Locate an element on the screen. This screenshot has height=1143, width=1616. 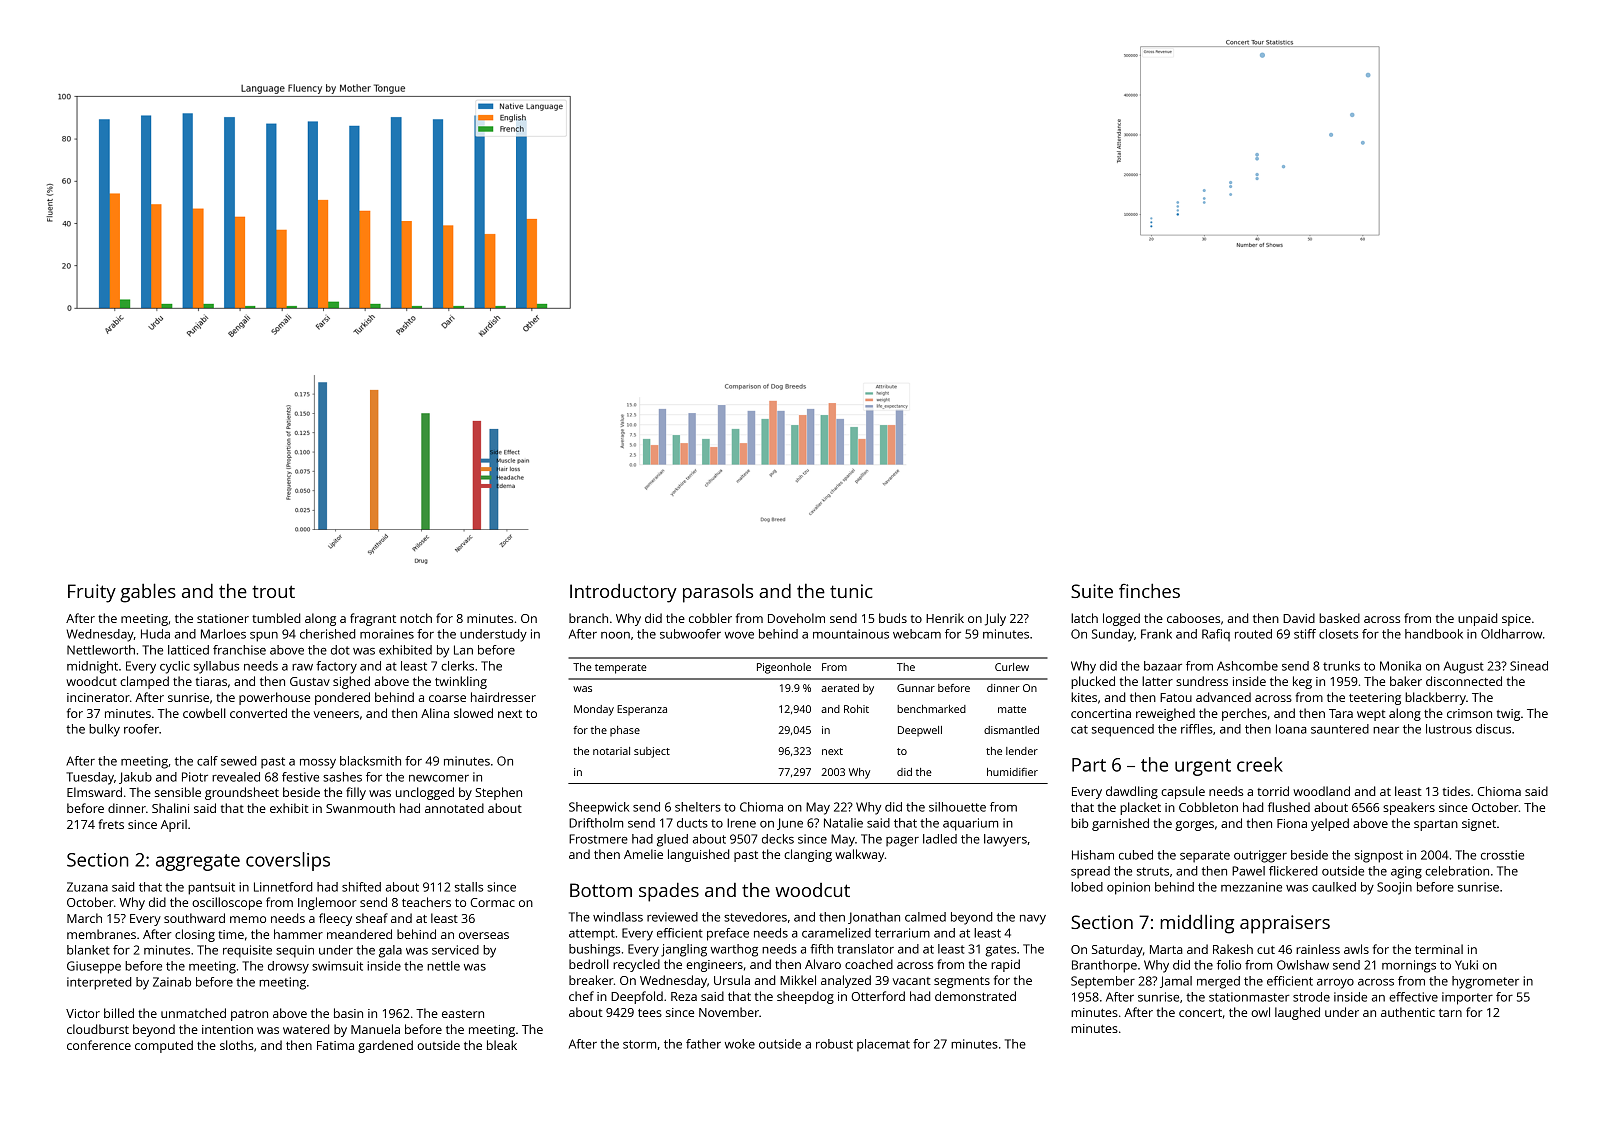
bulky is located at coordinates (104, 730).
